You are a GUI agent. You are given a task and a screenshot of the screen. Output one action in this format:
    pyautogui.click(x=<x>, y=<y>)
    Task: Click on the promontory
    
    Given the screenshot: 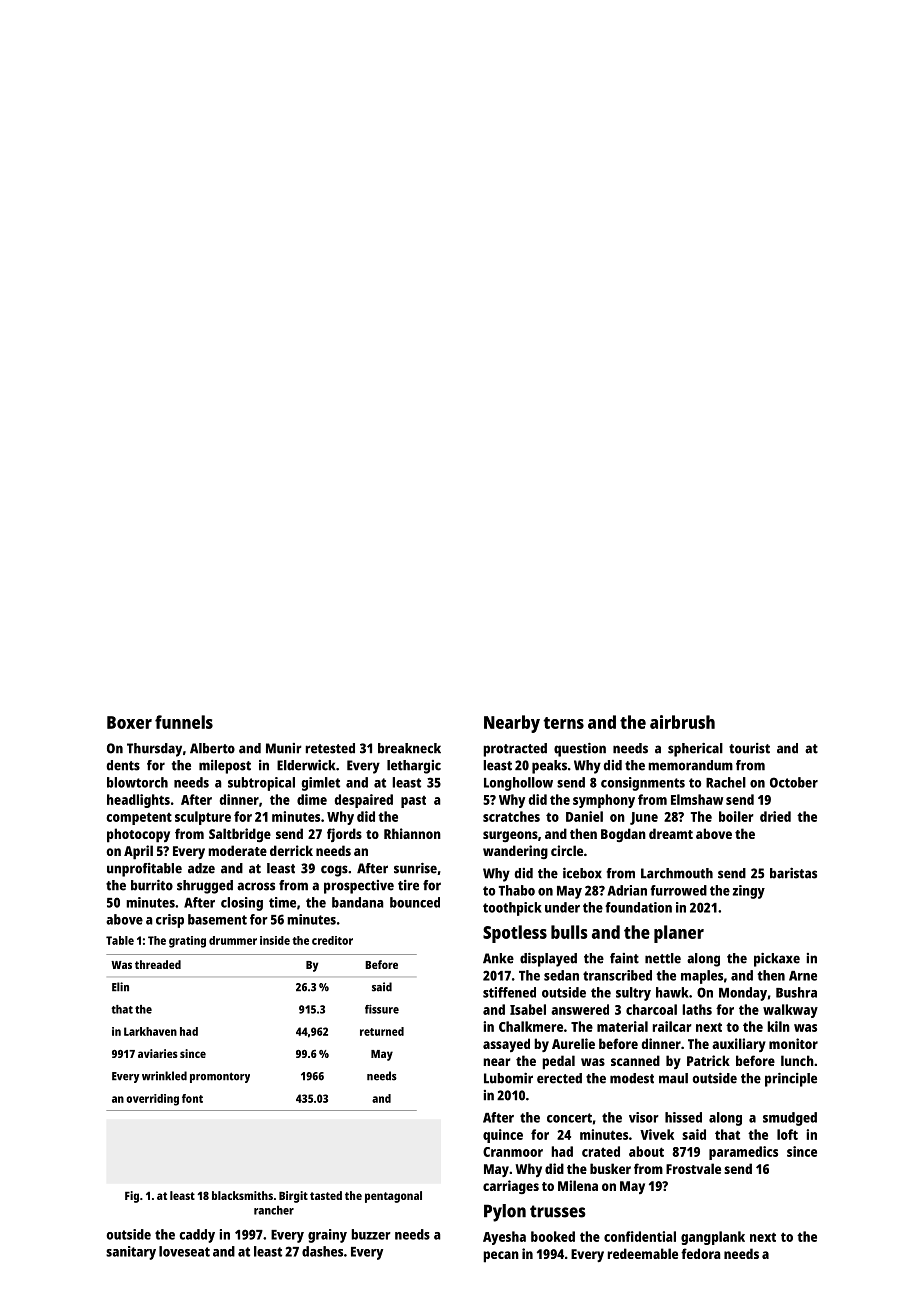 What is the action you would take?
    pyautogui.click(x=220, y=1077)
